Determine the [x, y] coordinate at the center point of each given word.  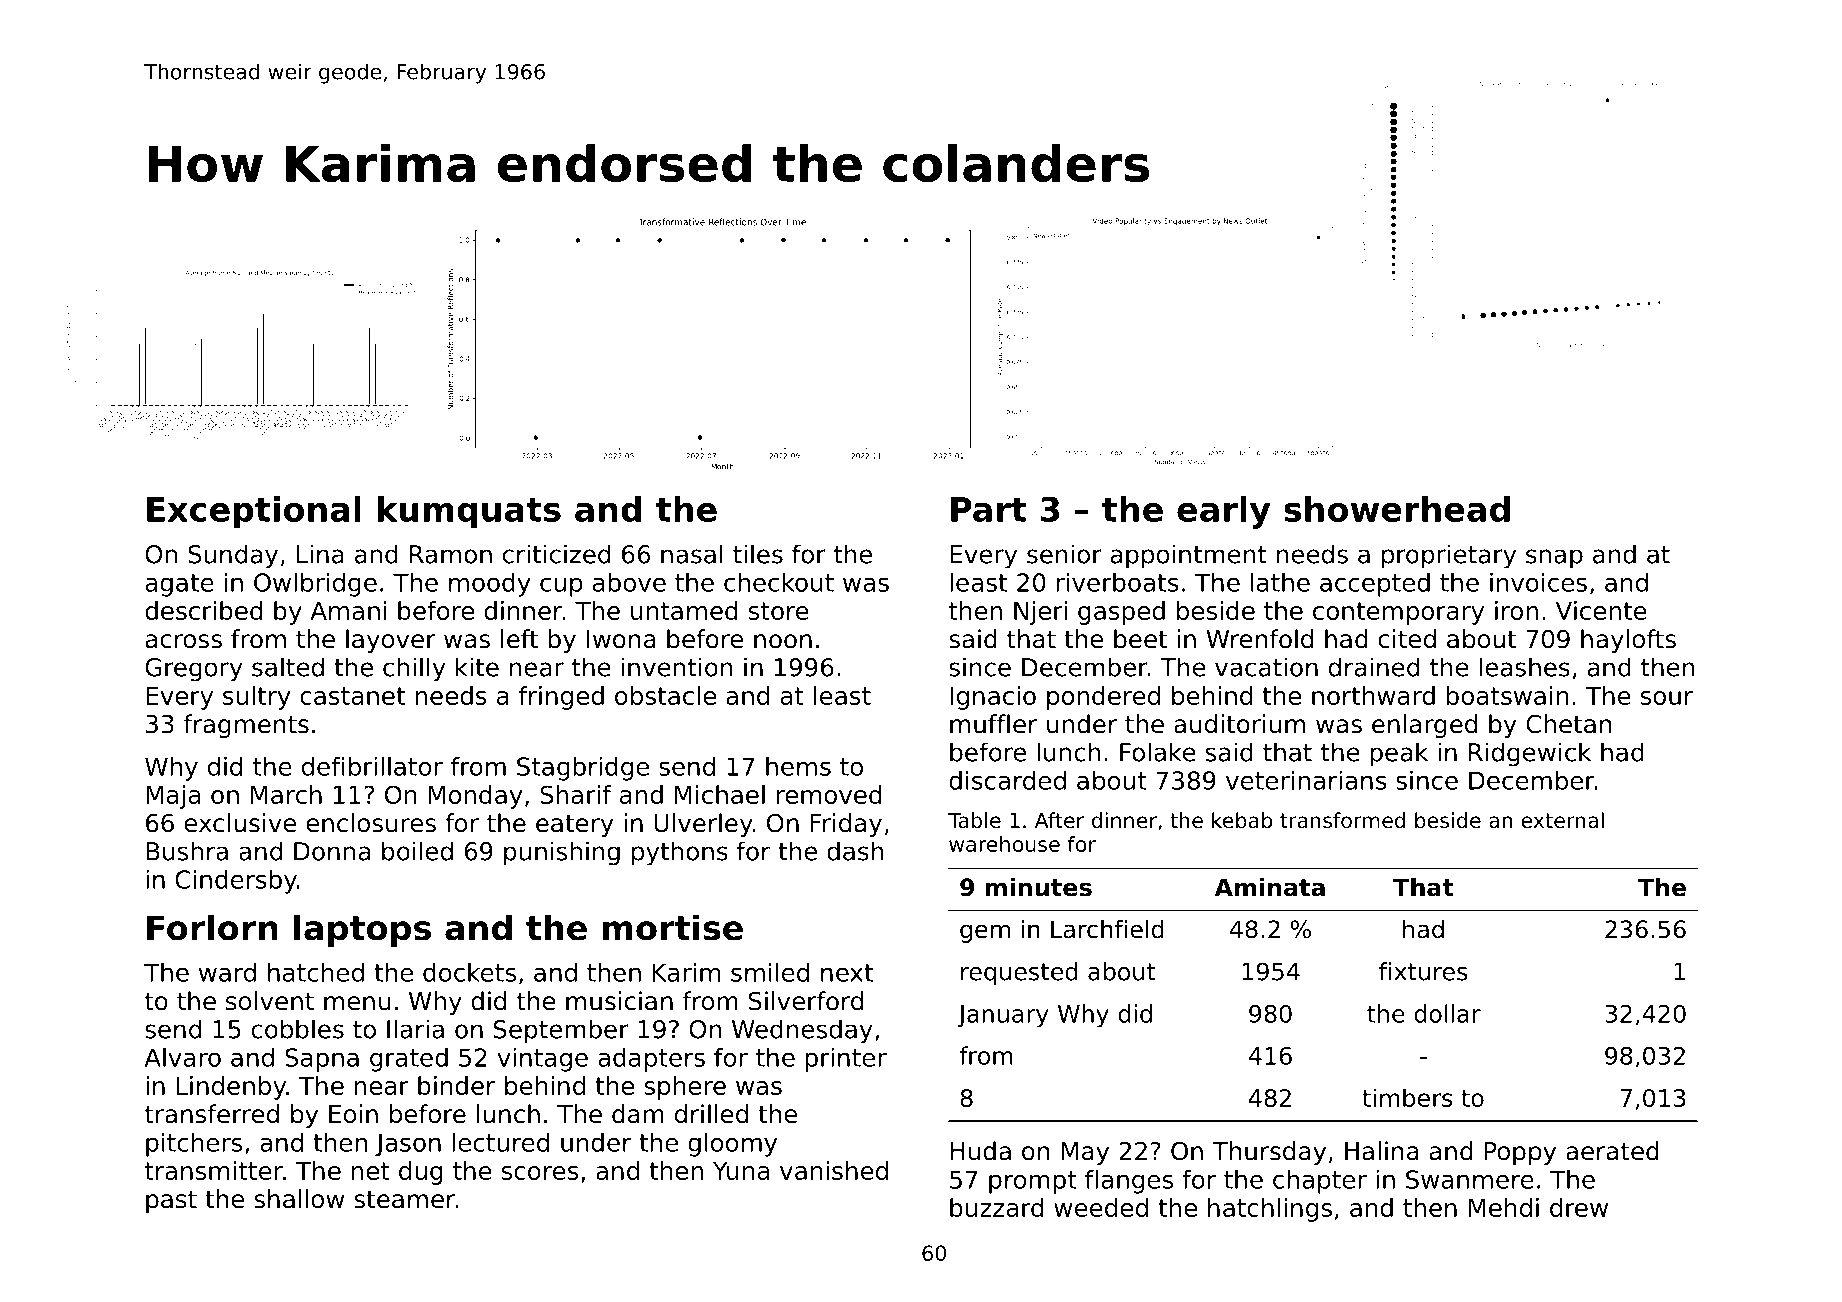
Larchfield [1107, 929]
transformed [1342, 820]
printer [846, 1060]
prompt [1033, 1182]
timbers [1407, 1097]
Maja [173, 797]
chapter [1320, 1182]
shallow [299, 1199]
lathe [1280, 582]
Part [988, 509]
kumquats [469, 512]
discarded [1007, 780]
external [1562, 820]
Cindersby [236, 882]
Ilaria [415, 1029]
